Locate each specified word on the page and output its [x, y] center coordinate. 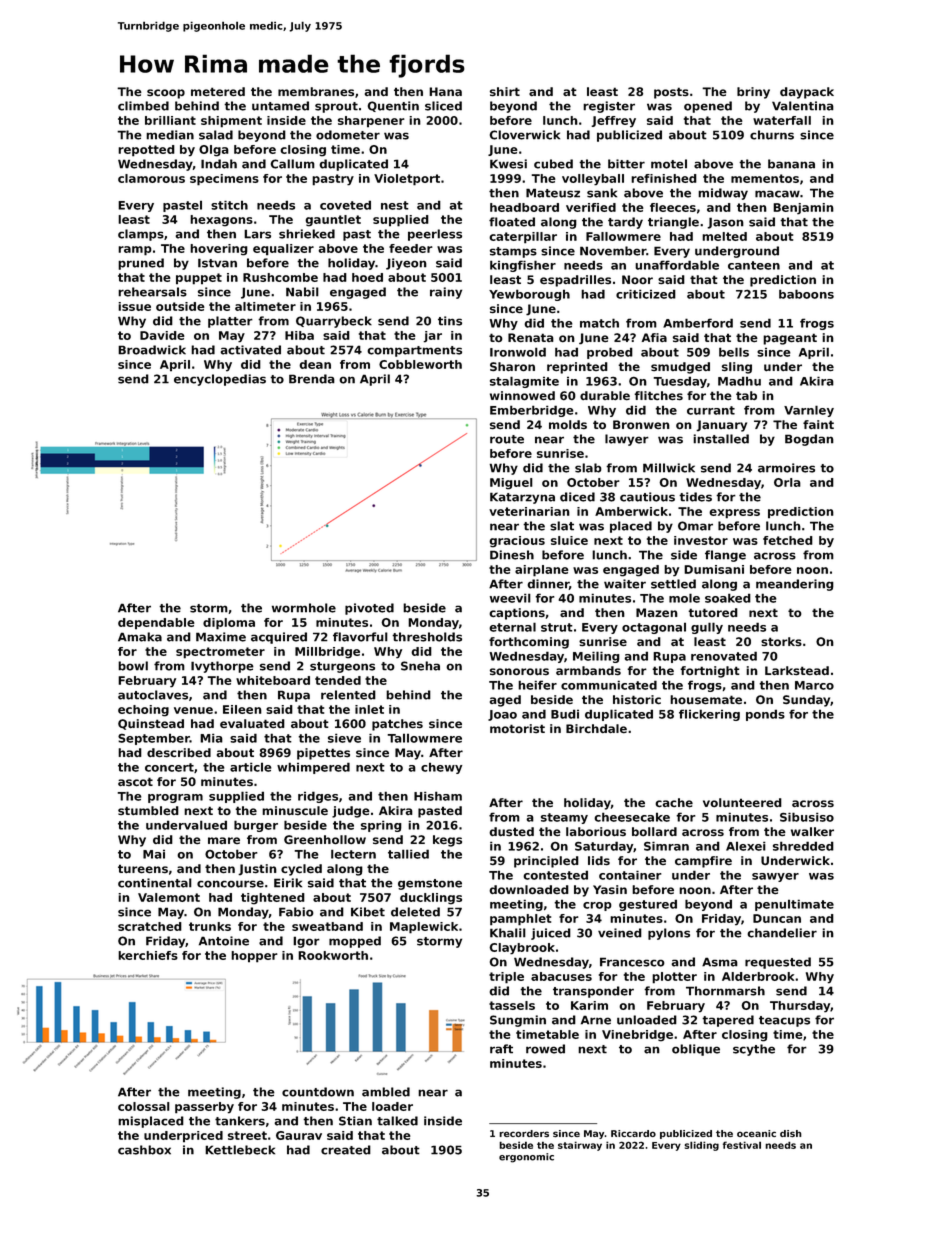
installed [721, 439]
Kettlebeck [240, 1150]
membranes [316, 91]
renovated [724, 656]
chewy [441, 768]
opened [708, 107]
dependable [156, 623]
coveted [345, 205]
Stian [355, 1121]
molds [568, 424]
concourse [230, 884]
